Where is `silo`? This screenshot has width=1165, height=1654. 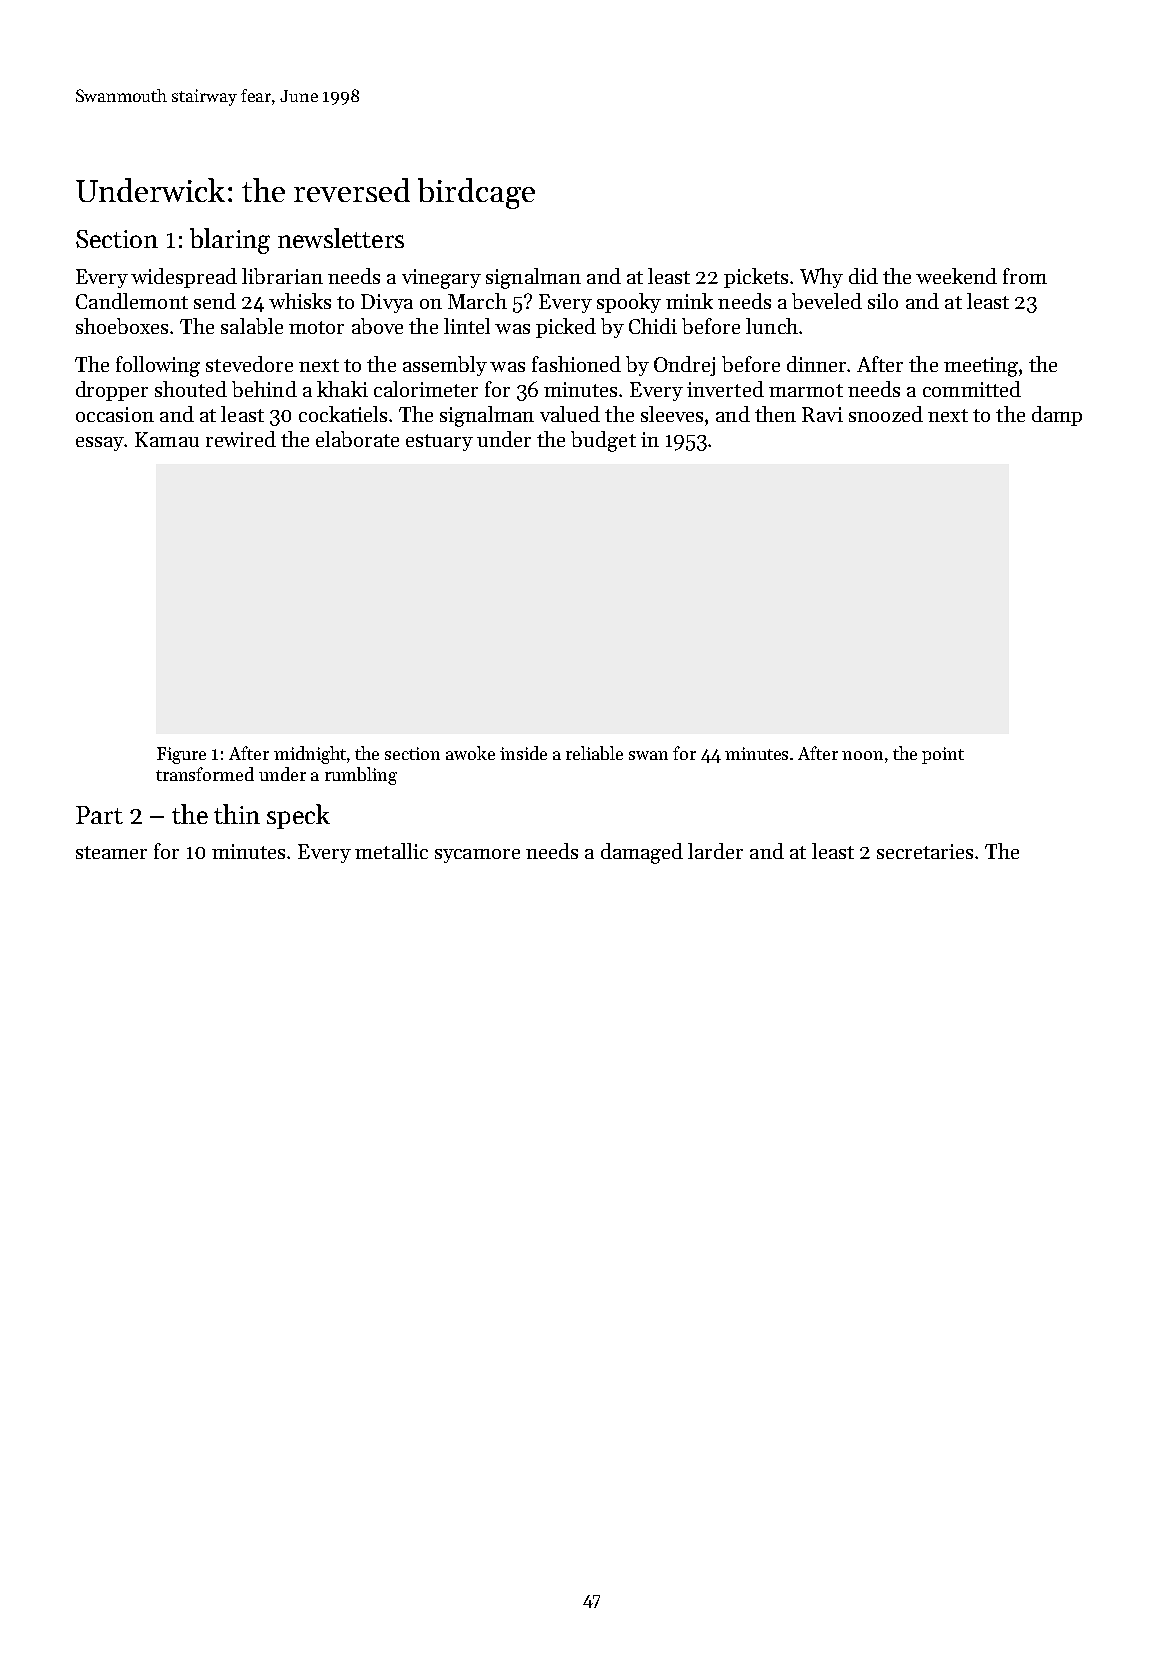 silo is located at coordinates (883, 301).
